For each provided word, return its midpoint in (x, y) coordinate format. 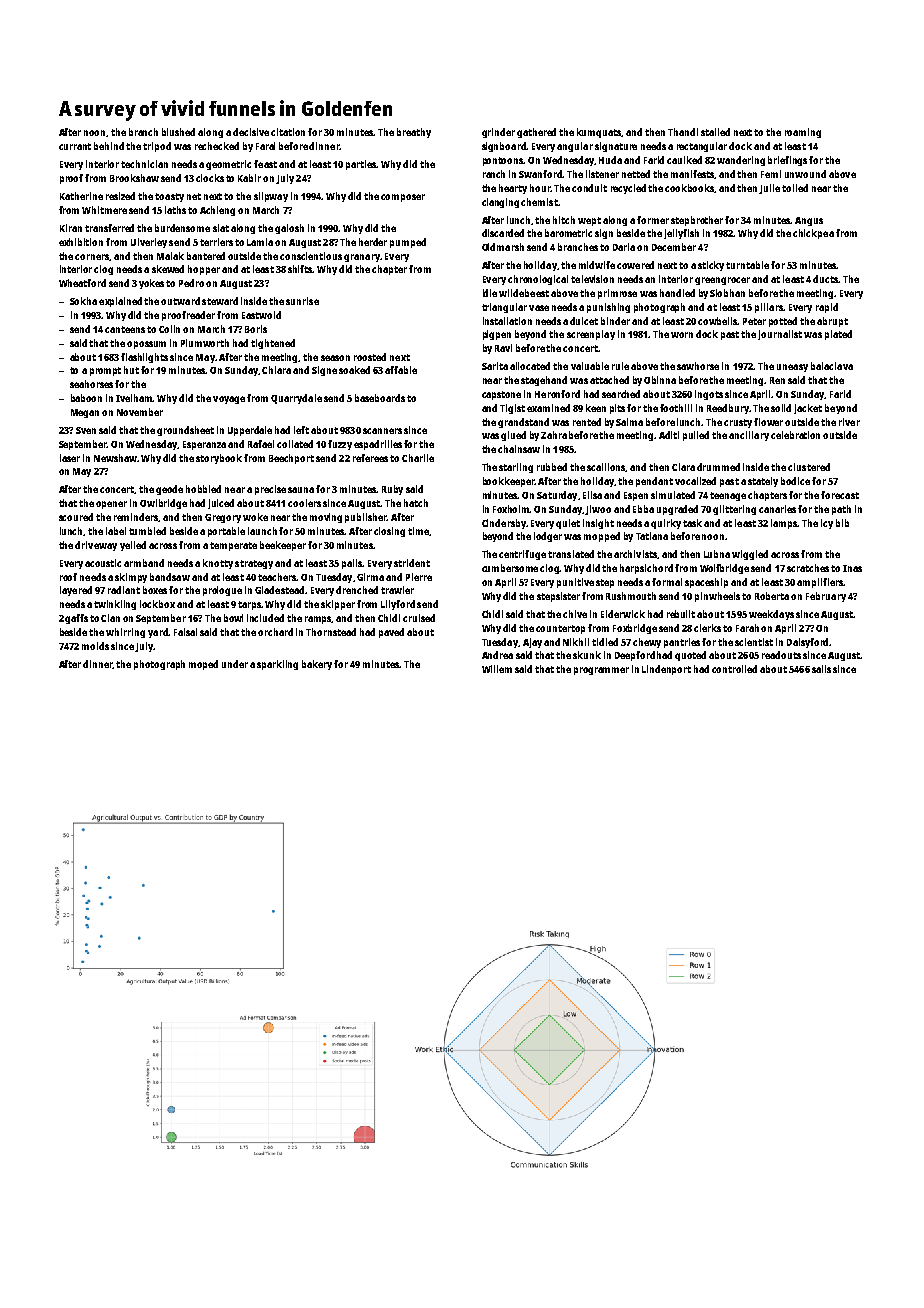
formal (667, 582)
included (265, 618)
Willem (497, 669)
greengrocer (722, 281)
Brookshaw (134, 178)
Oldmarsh (503, 247)
